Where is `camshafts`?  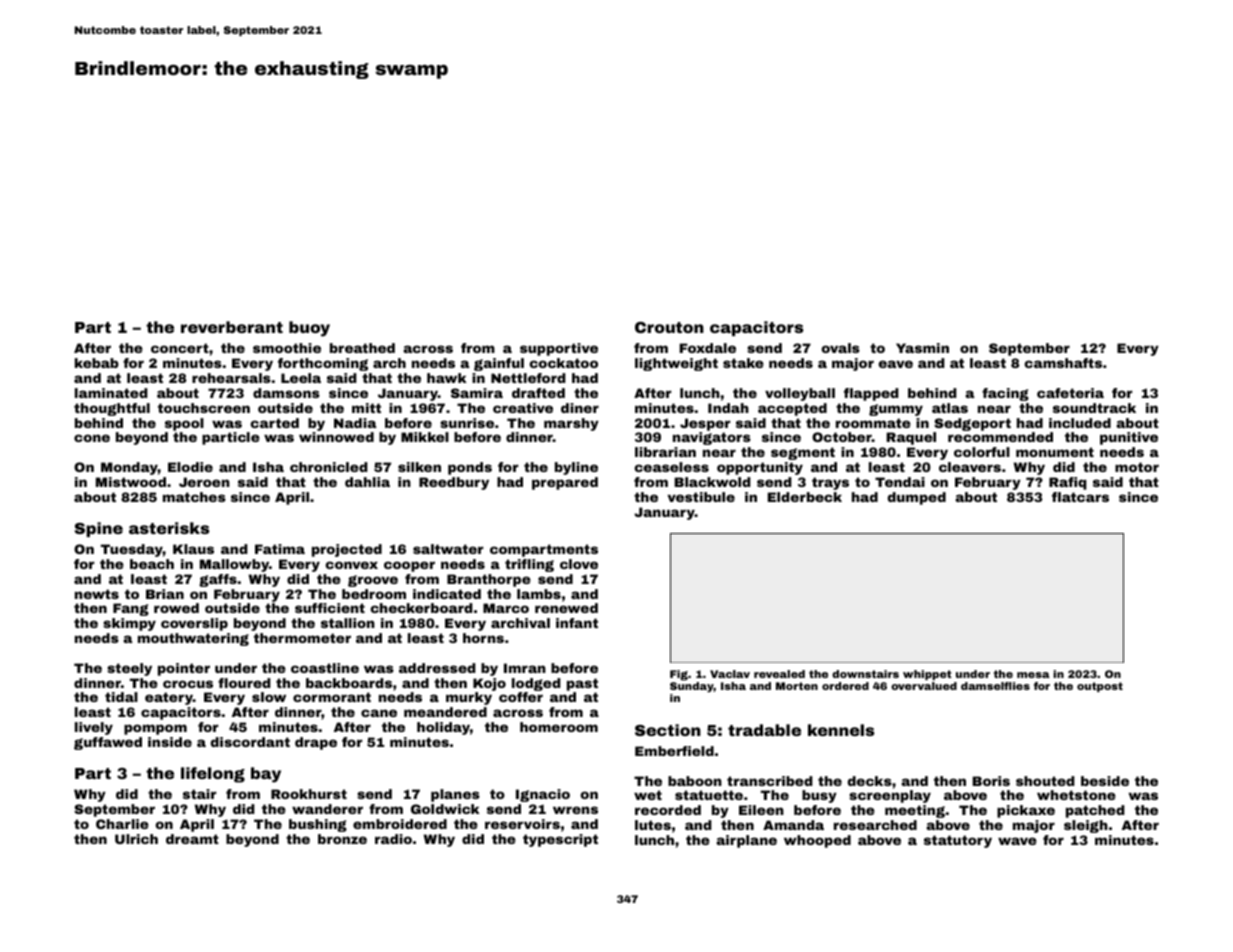 camshafts is located at coordinates (1063, 363).
